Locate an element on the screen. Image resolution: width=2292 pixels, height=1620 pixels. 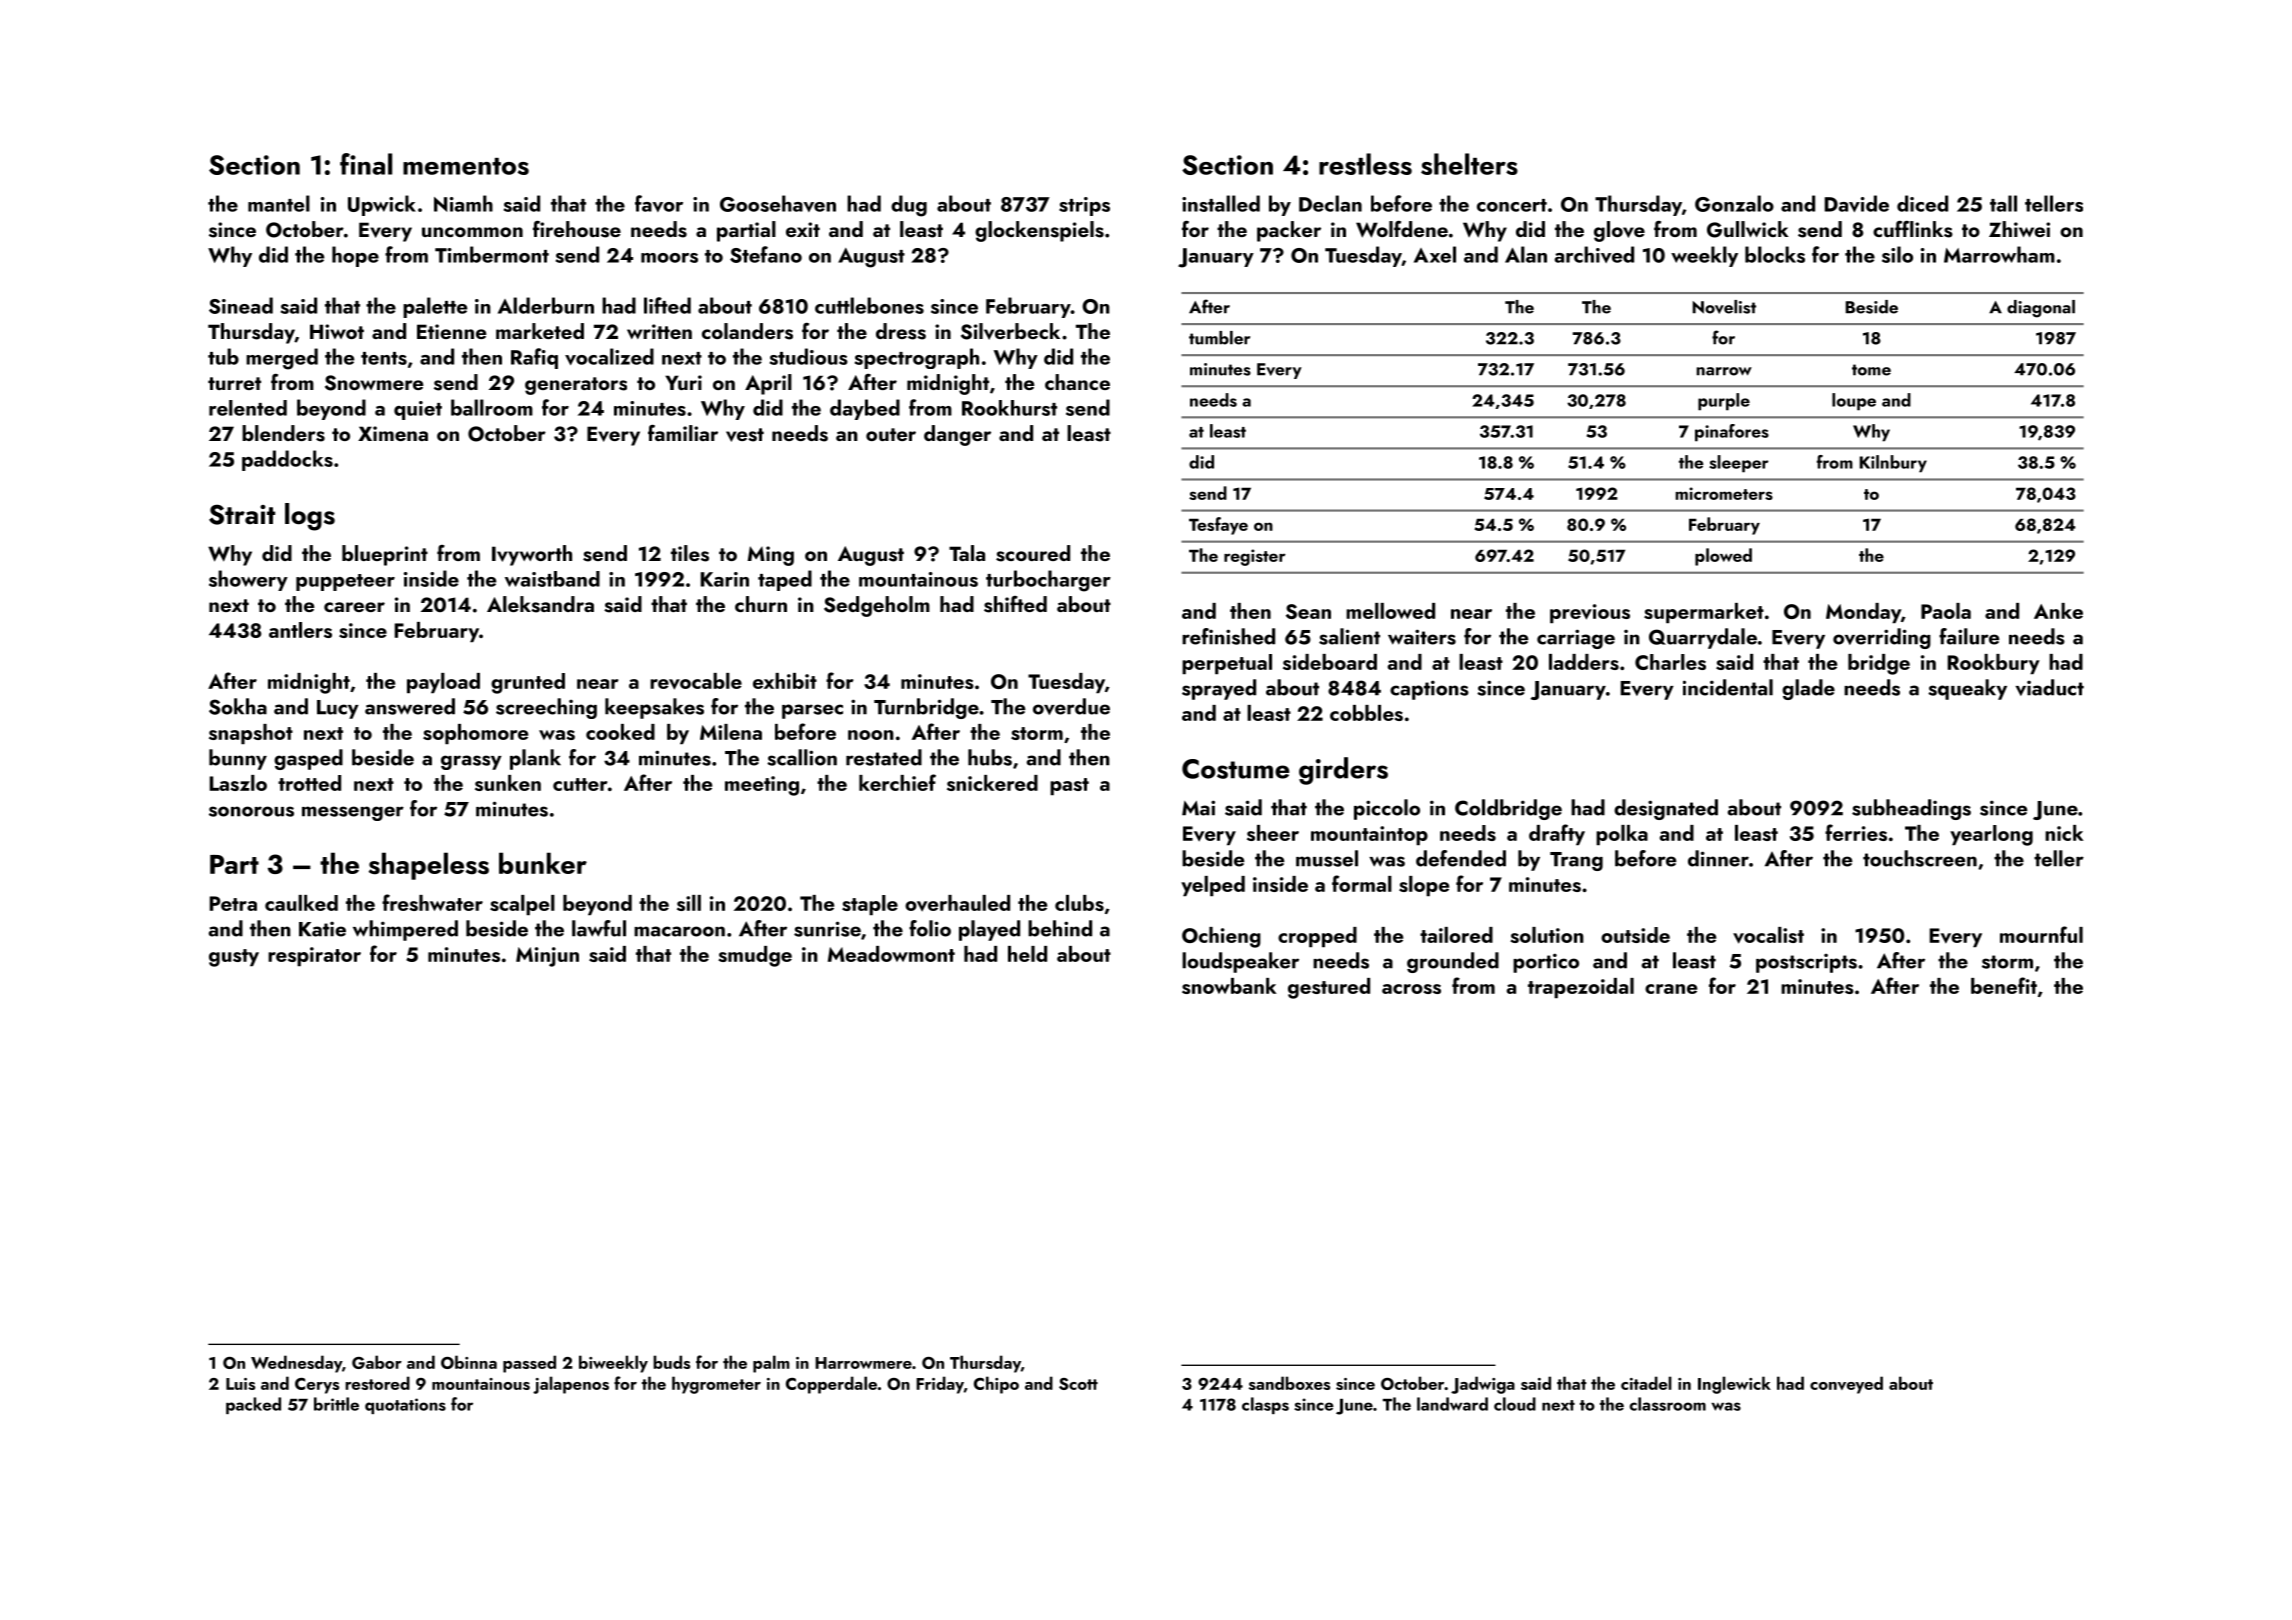
final is located at coordinates (366, 164).
